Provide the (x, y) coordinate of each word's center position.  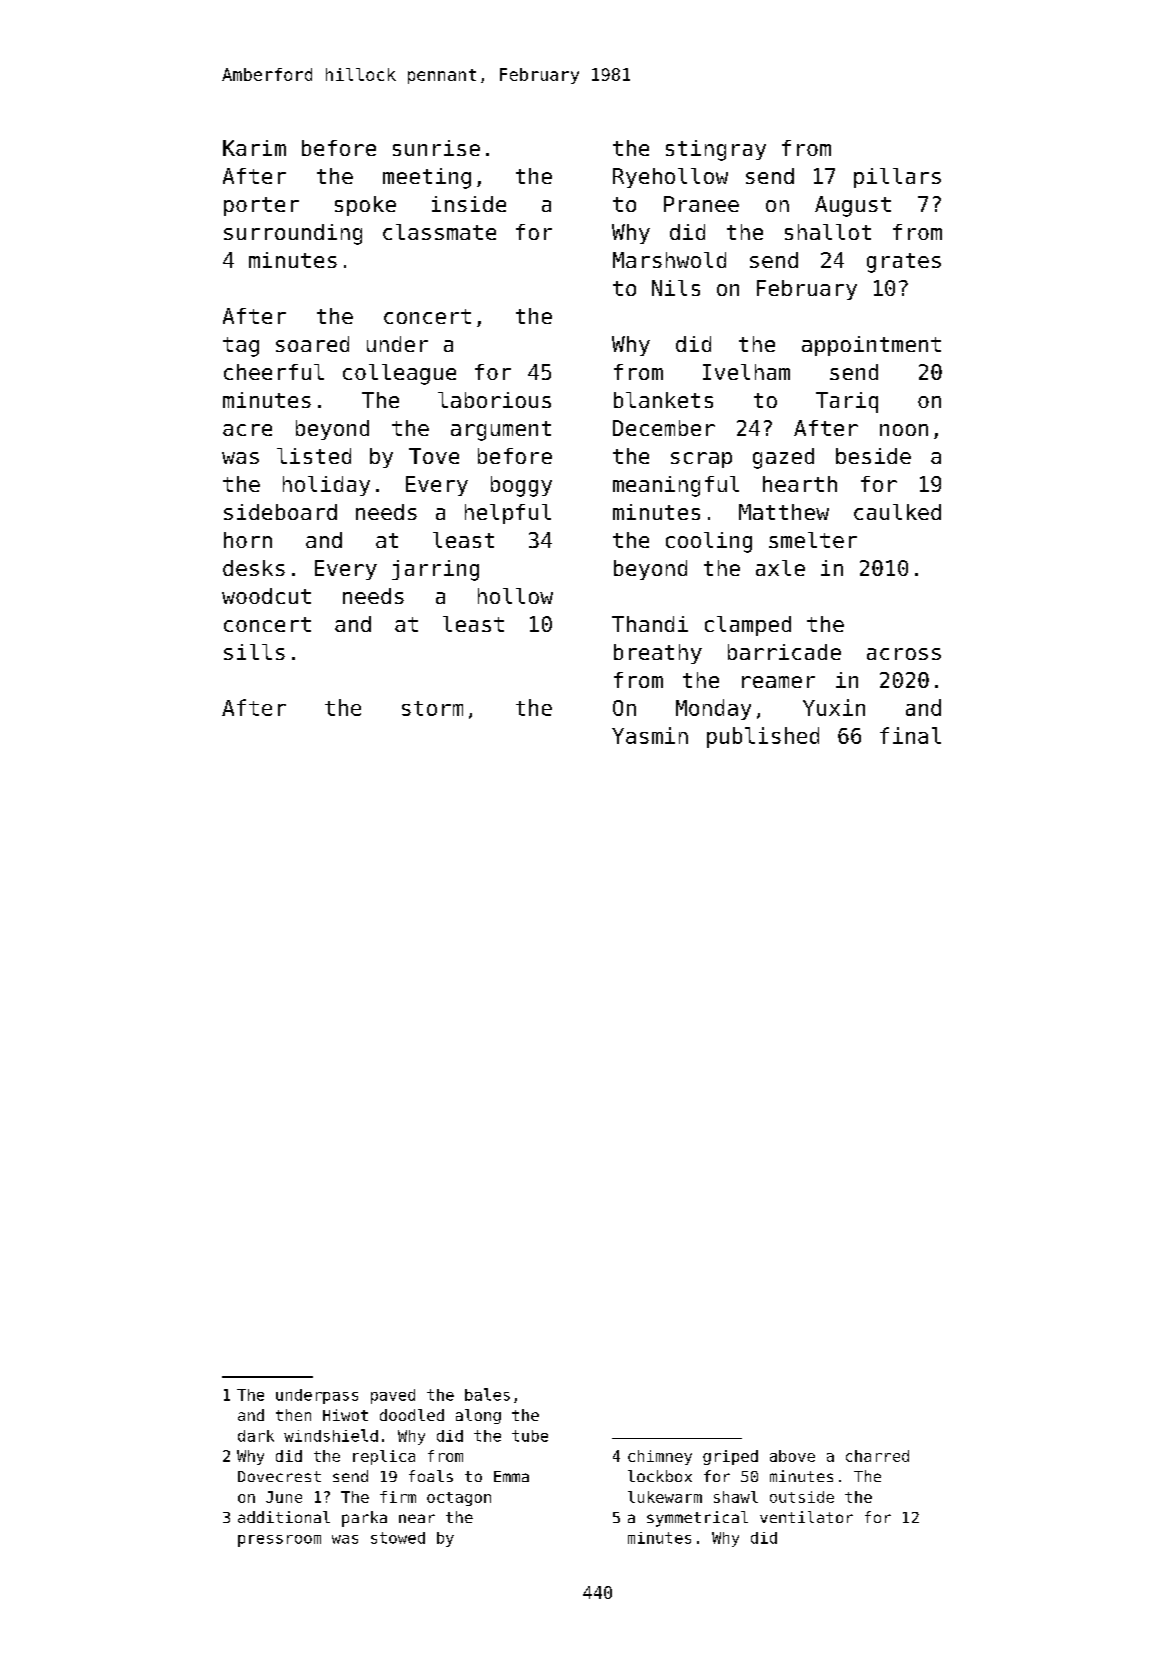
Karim (254, 148)
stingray (716, 150)
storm (432, 708)
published (763, 737)
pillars (897, 178)
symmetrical (697, 1519)
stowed (398, 1538)
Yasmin (650, 735)
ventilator (806, 1517)
